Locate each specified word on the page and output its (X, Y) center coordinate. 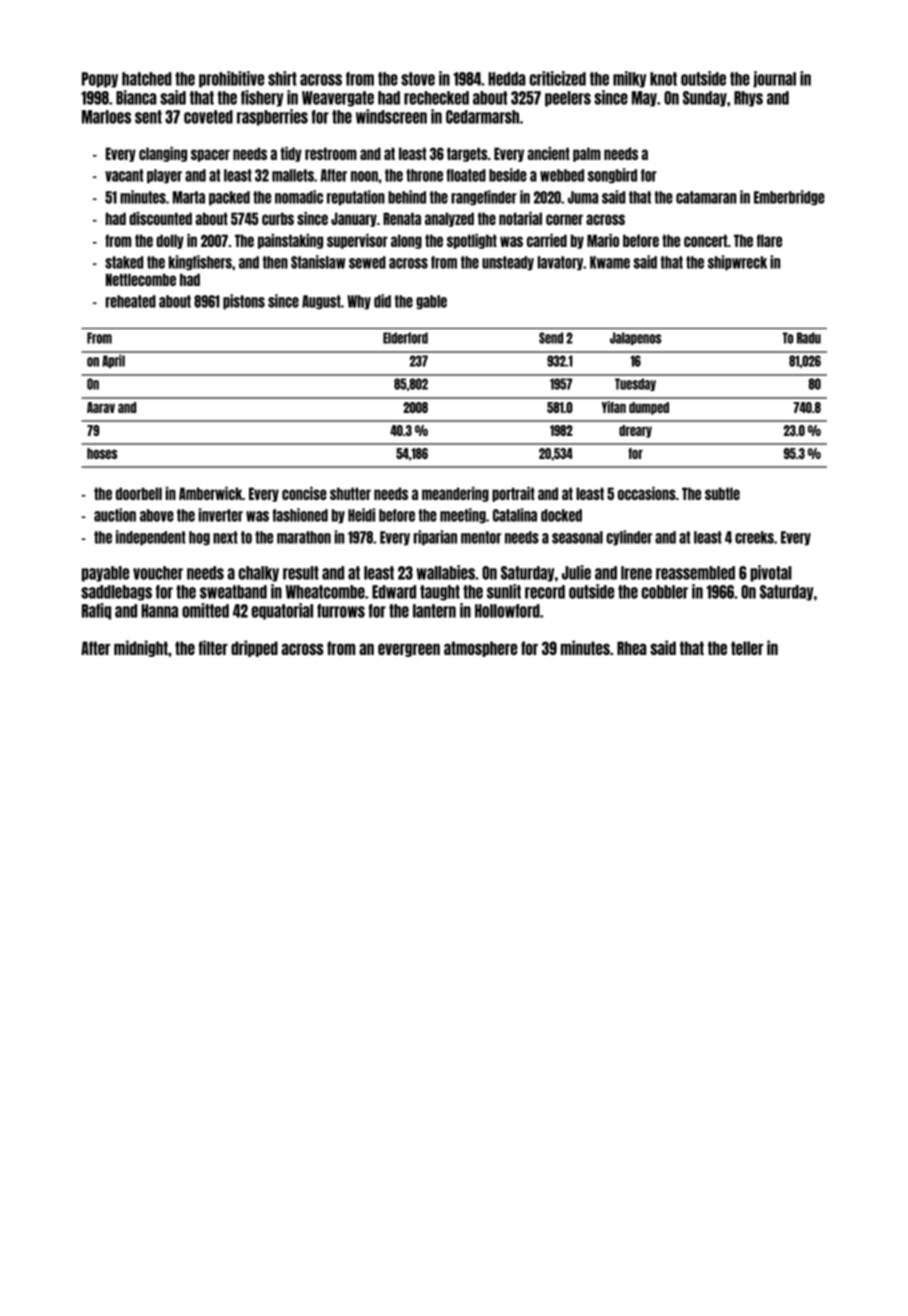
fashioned (300, 515)
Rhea (632, 648)
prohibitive (231, 79)
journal (774, 79)
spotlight (472, 241)
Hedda (507, 79)
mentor (481, 537)
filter (213, 647)
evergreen (409, 650)
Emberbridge (789, 198)
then (275, 262)
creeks (754, 537)
